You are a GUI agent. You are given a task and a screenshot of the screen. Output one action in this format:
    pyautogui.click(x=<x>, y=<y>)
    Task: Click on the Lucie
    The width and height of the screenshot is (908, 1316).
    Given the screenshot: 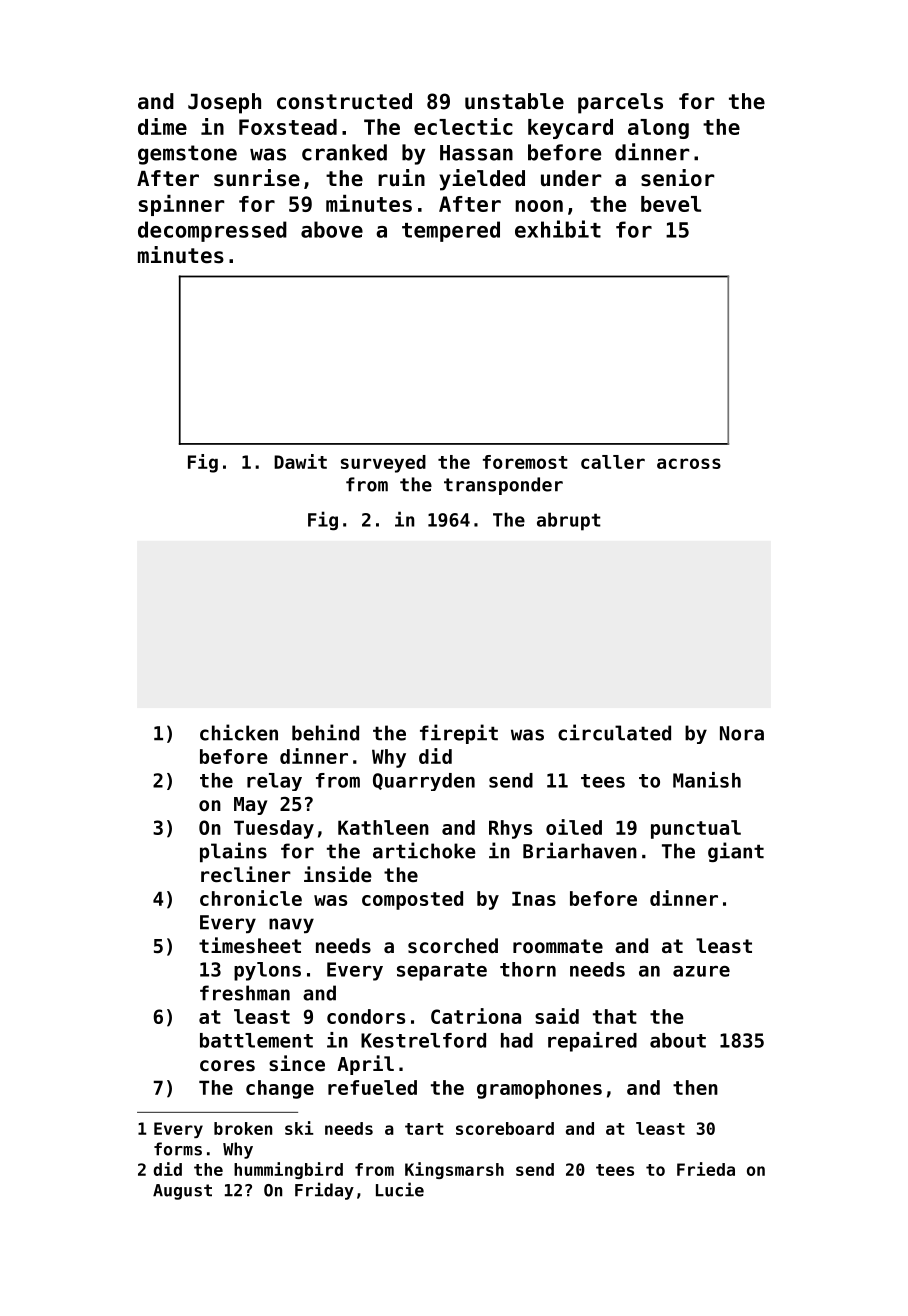 What is the action you would take?
    pyautogui.click(x=400, y=1189)
